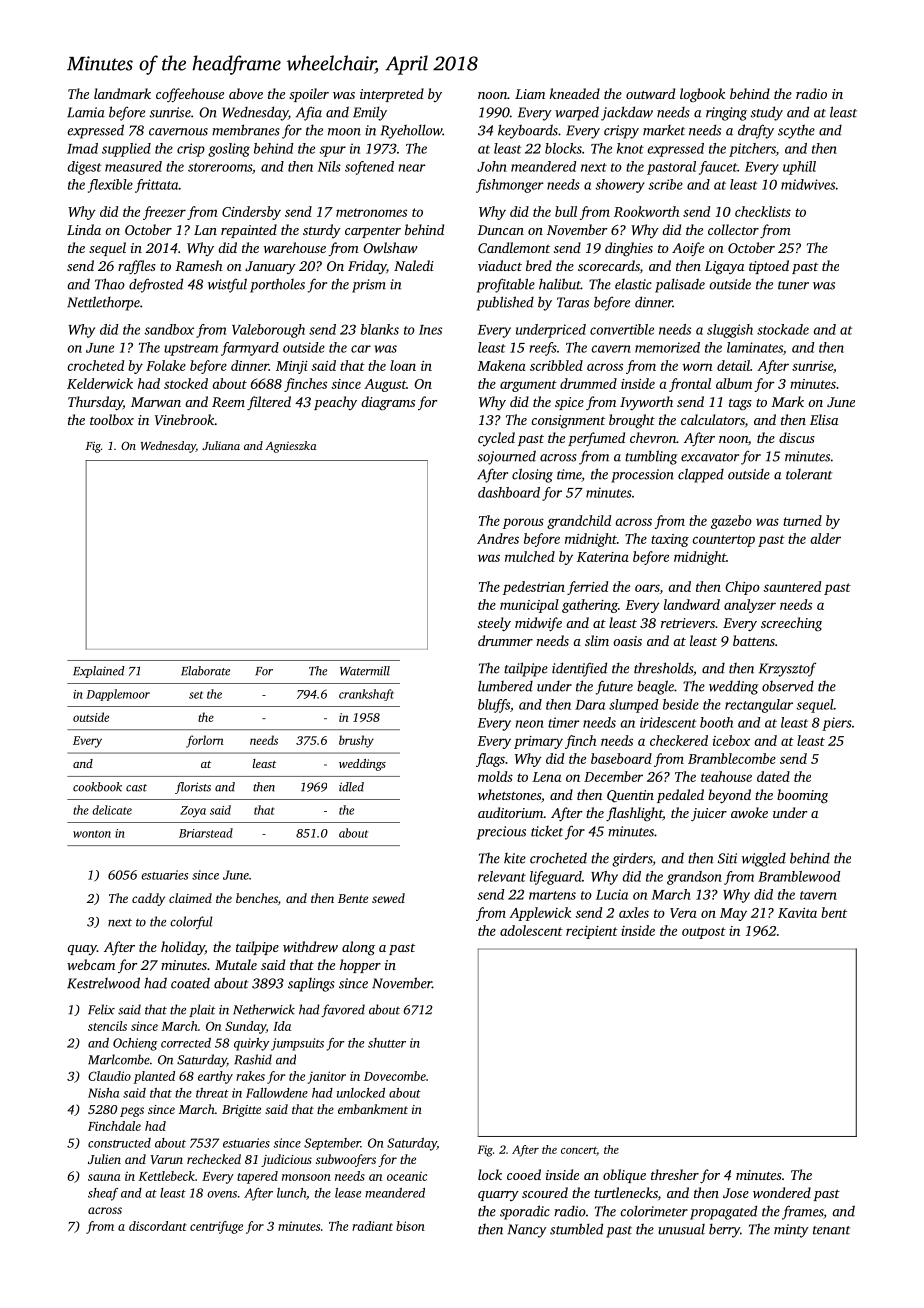 This document has height=1308, width=924. Describe the element at coordinates (190, 95) in the document. I see `coffeehouse` at that location.
